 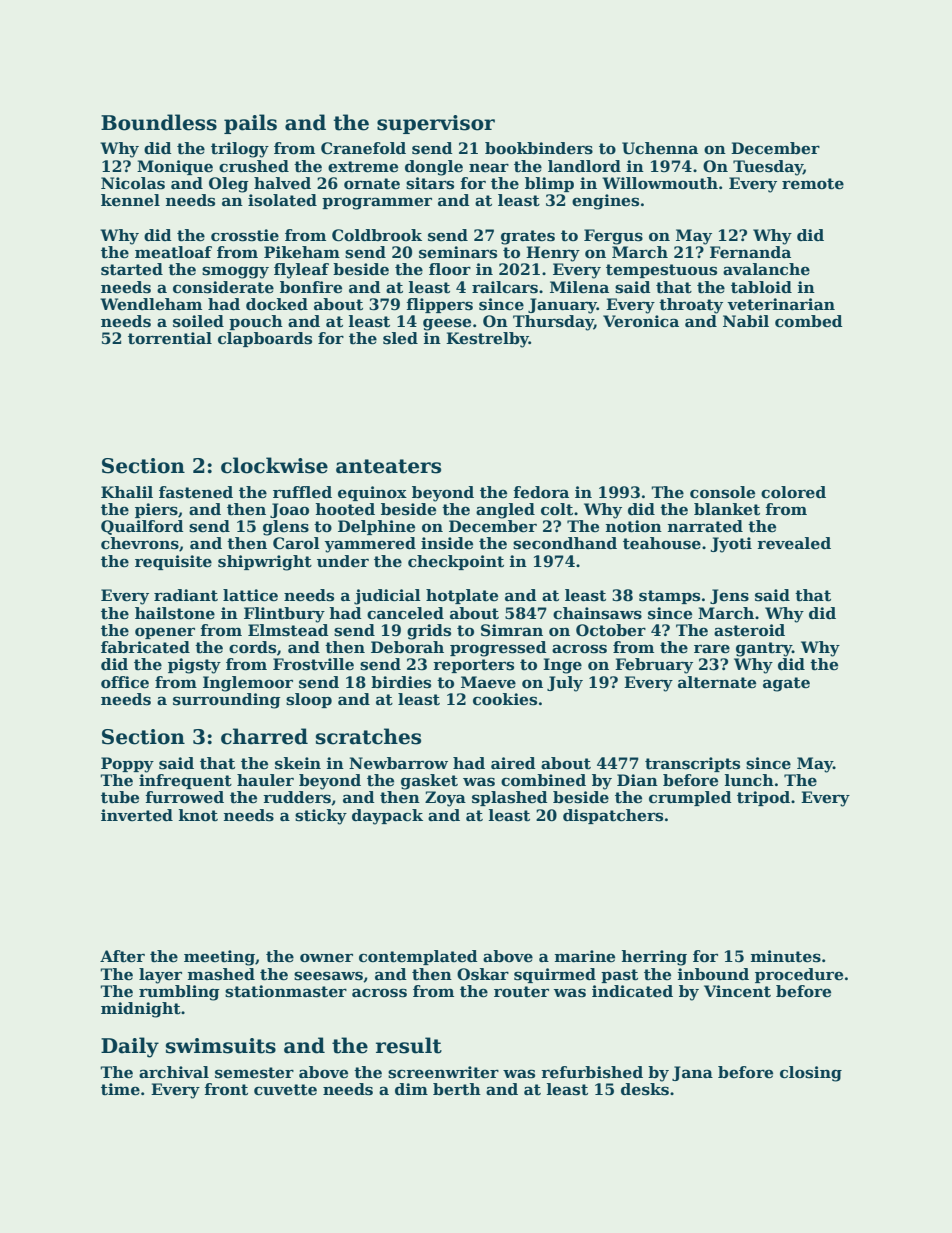 I want to click on October, so click(x=611, y=630).
